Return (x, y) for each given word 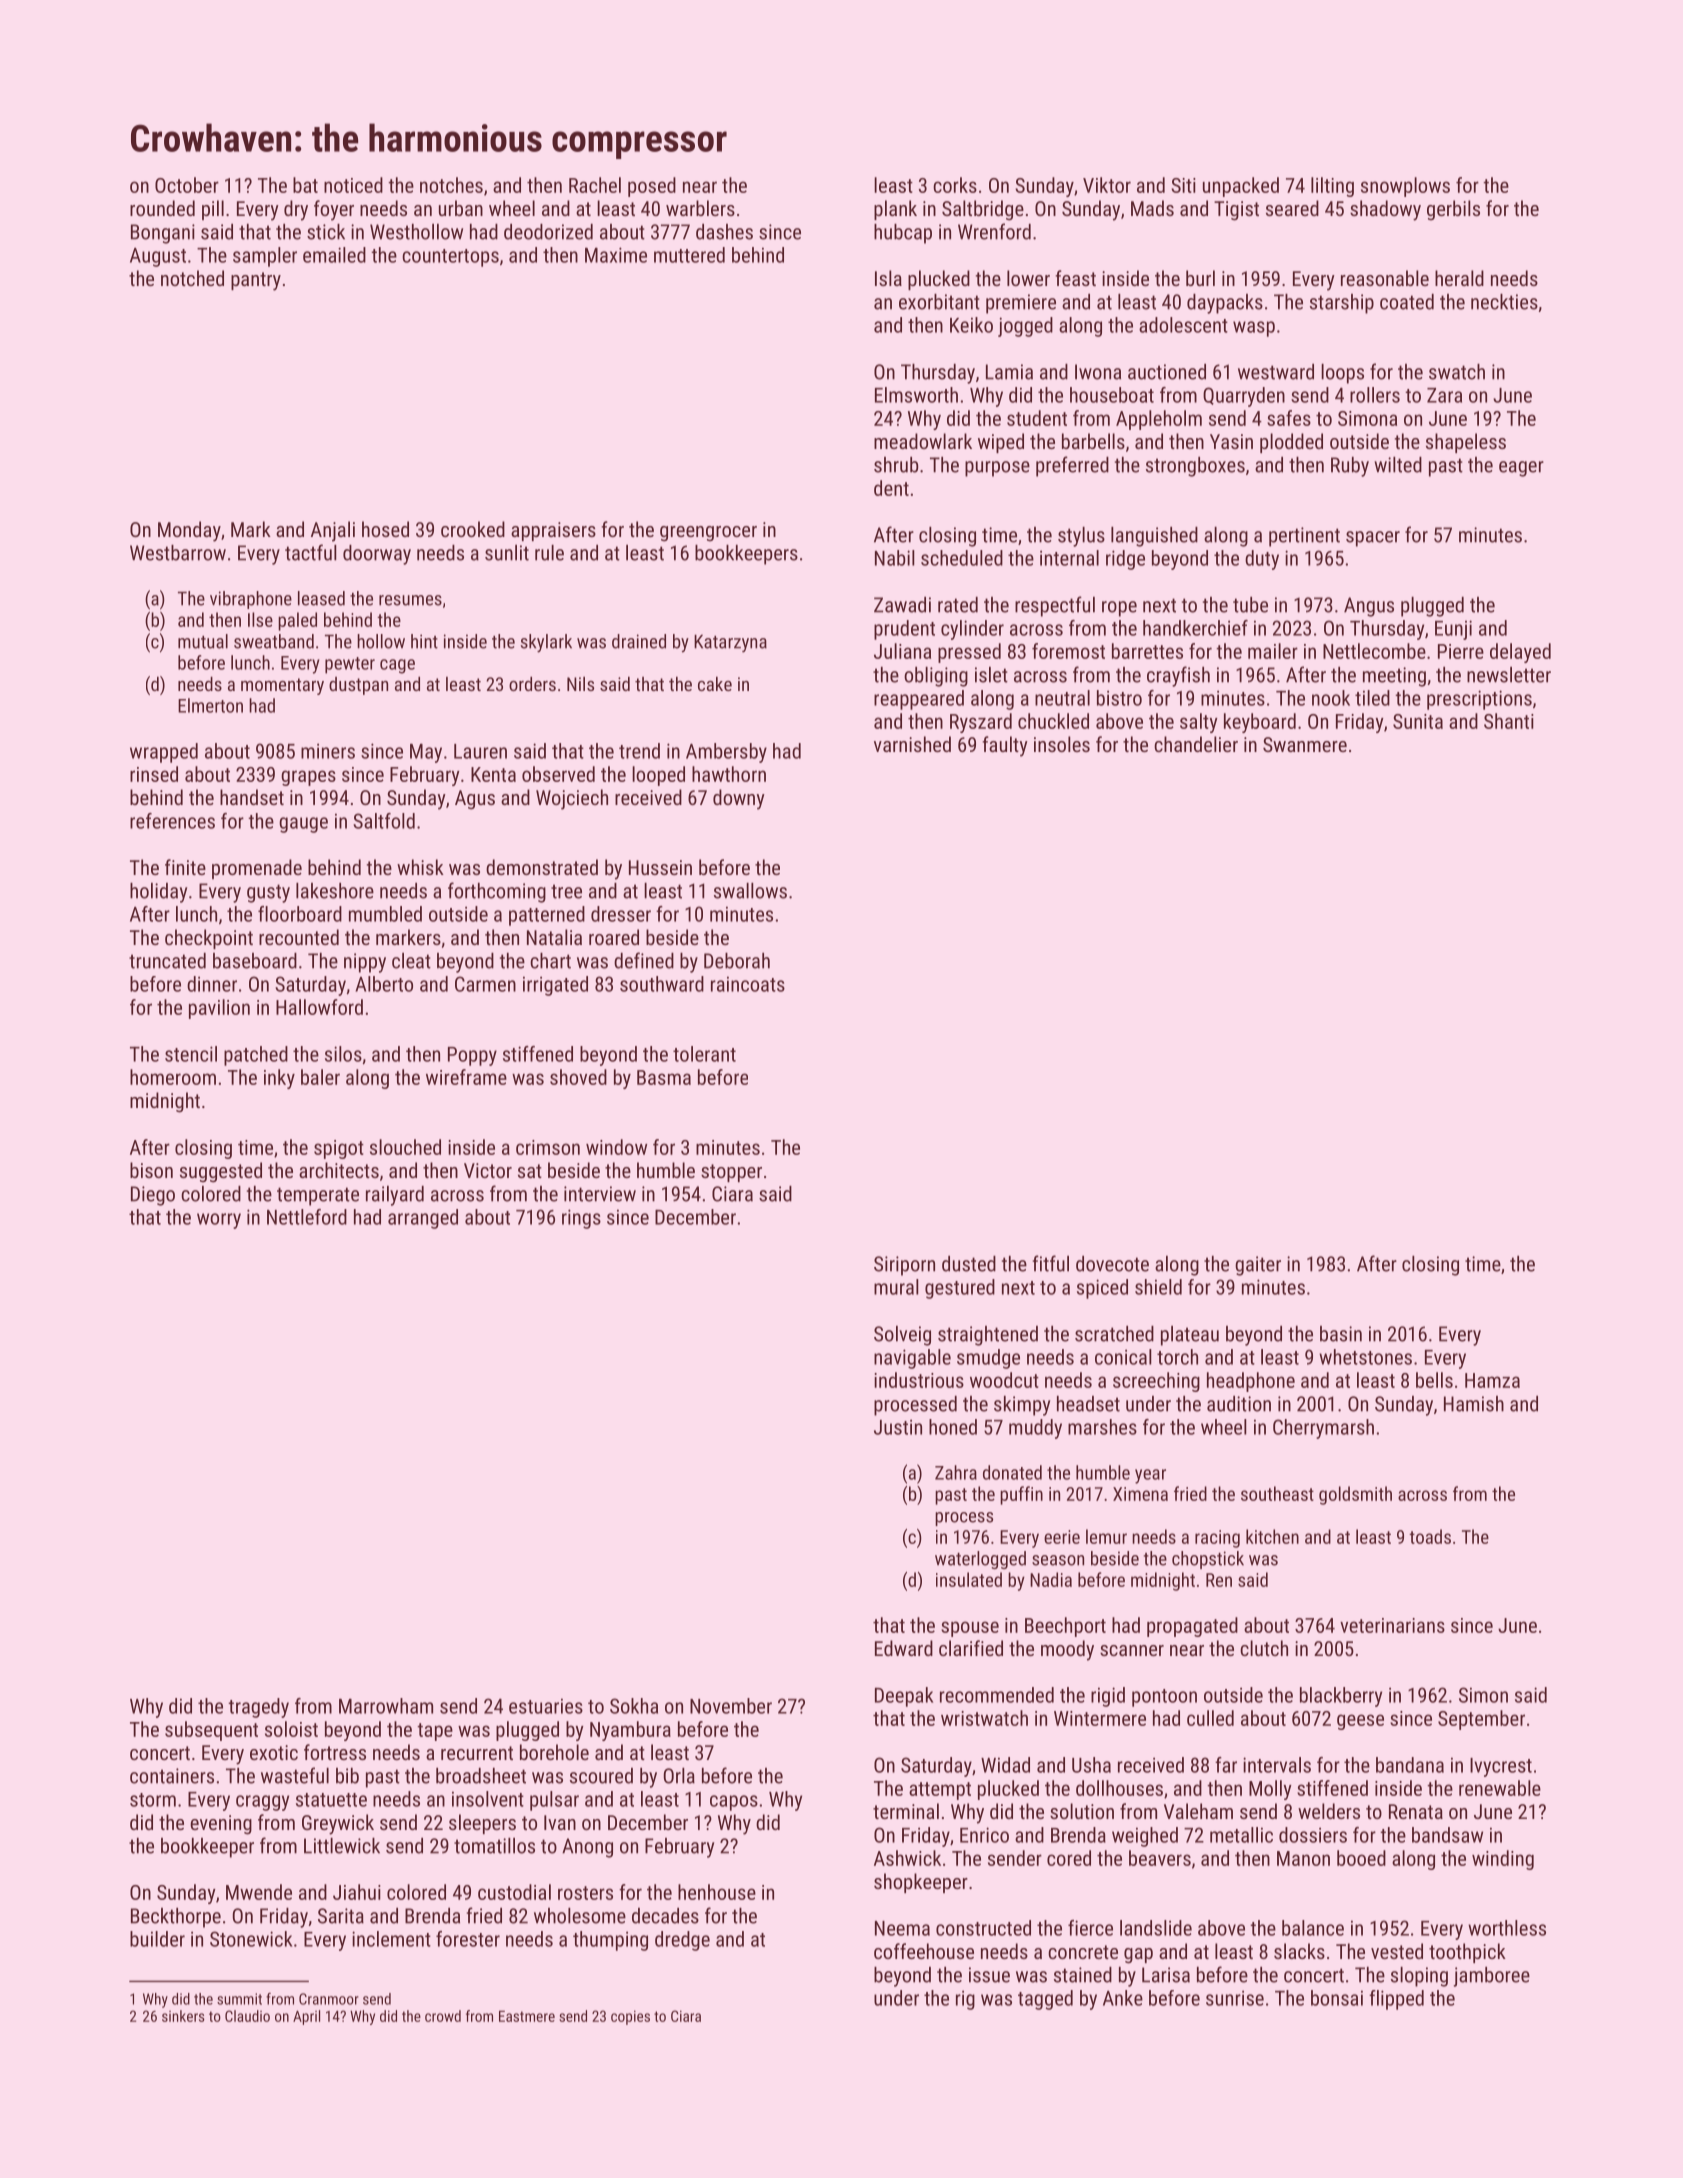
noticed (353, 185)
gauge (303, 825)
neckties (1504, 302)
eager (1521, 469)
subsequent (211, 1731)
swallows (750, 891)
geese (1360, 1722)
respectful (1055, 606)
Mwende (259, 1892)
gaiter (1258, 1266)
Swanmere (1305, 744)
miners (328, 751)
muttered (689, 255)
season (1058, 1560)
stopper (731, 1173)
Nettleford (307, 1217)
